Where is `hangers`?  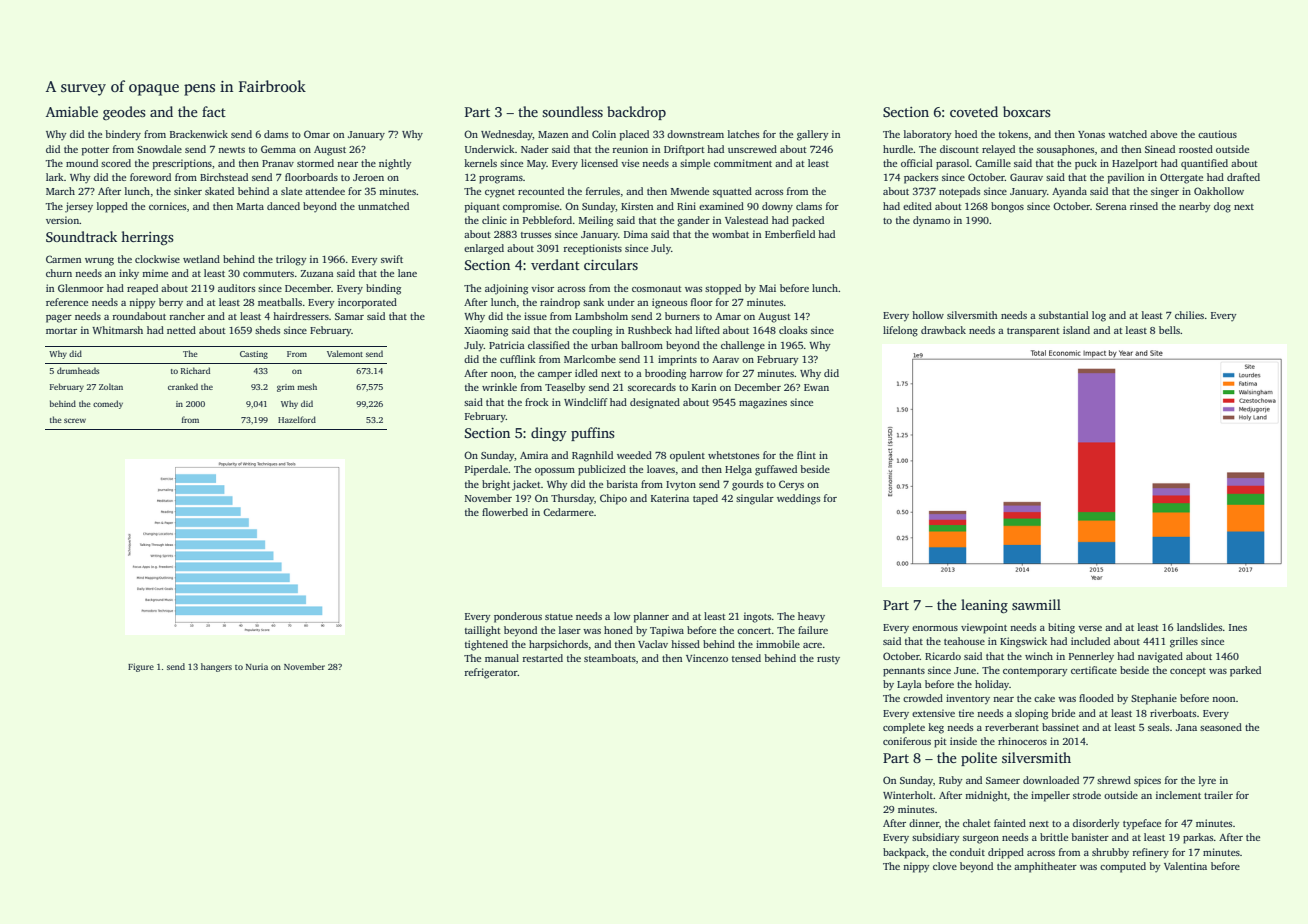 hangers is located at coordinates (216, 667).
